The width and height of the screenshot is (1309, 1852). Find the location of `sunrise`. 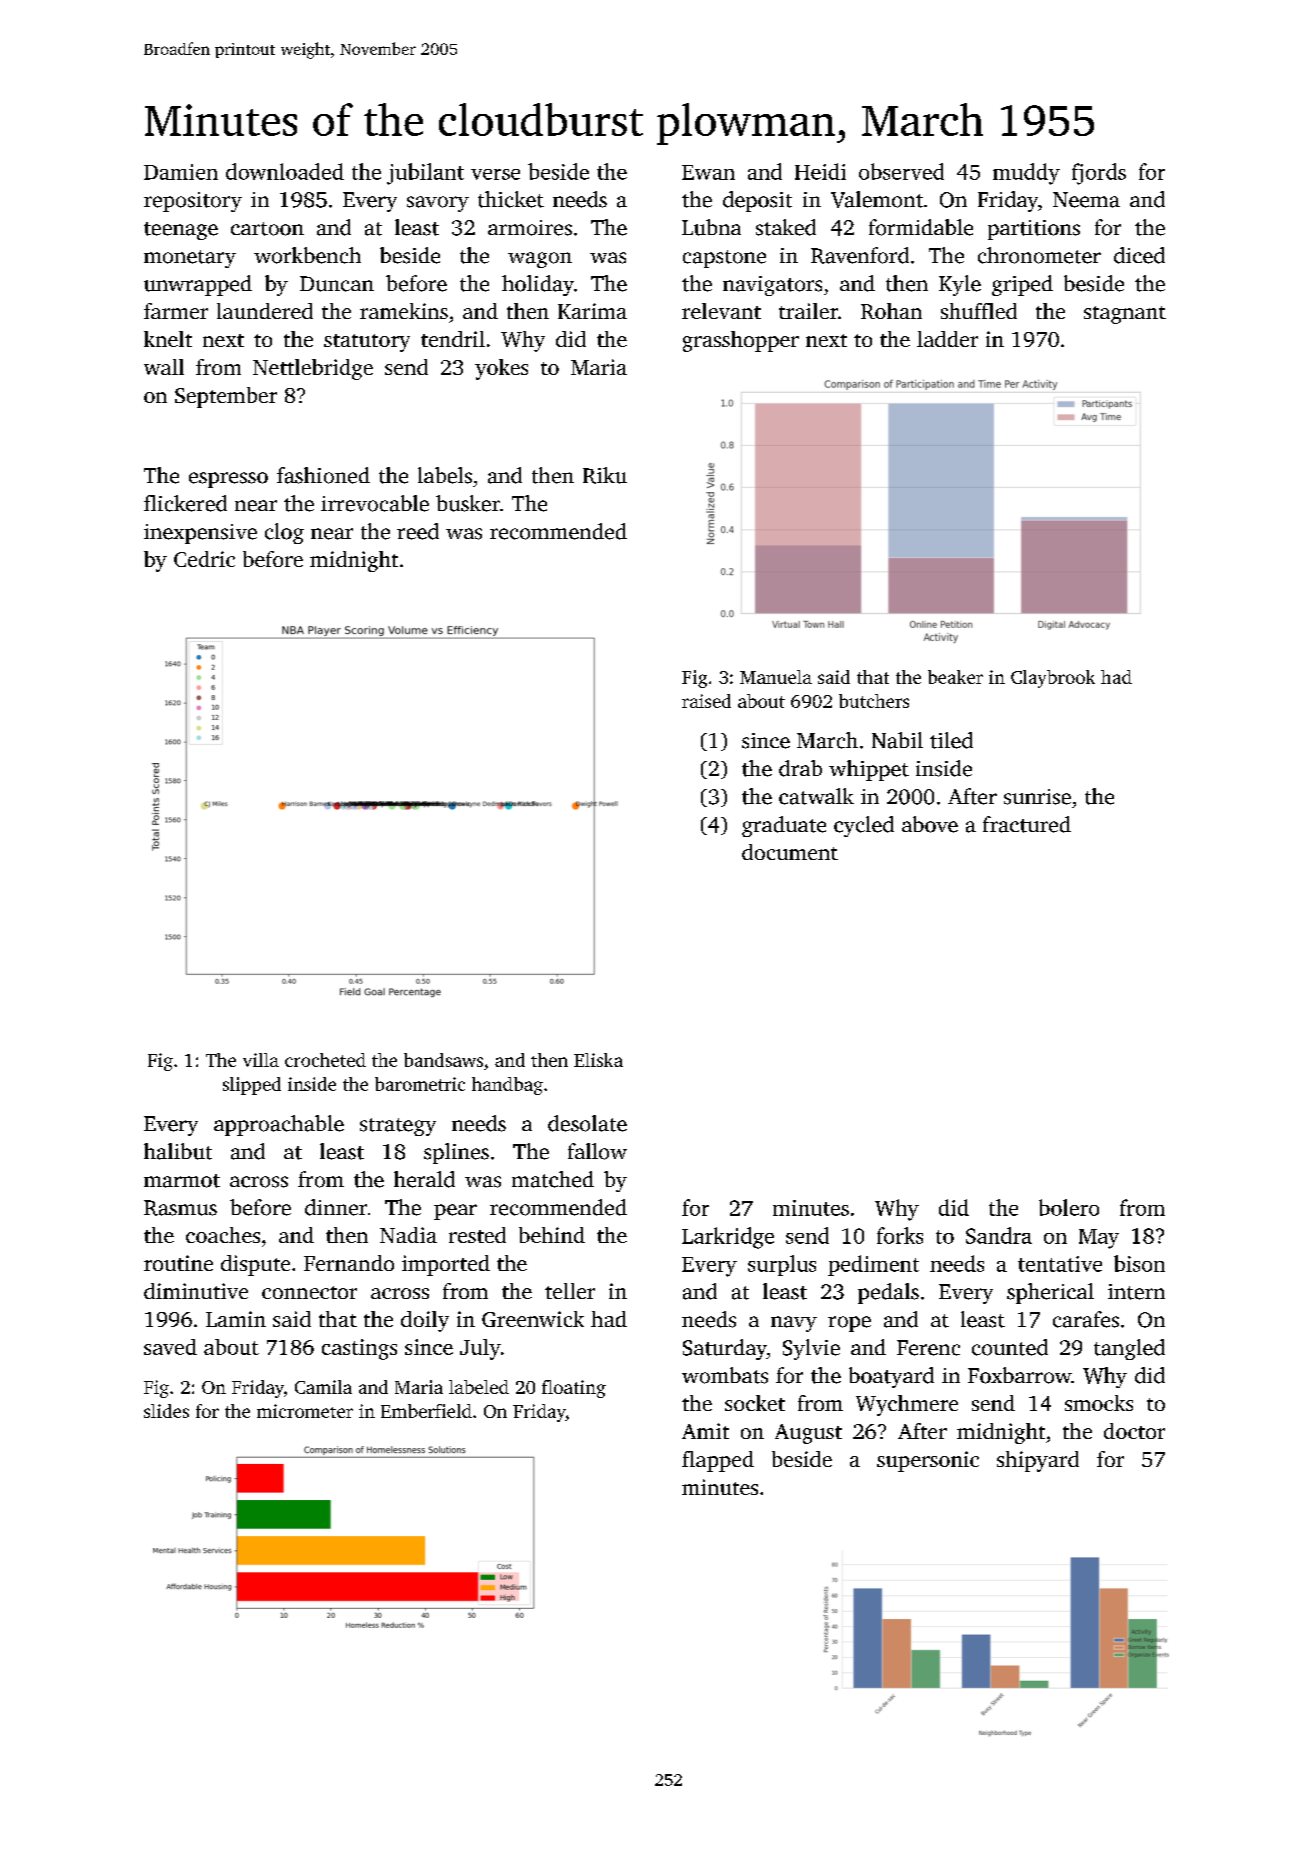

sunrise is located at coordinates (1037, 797).
